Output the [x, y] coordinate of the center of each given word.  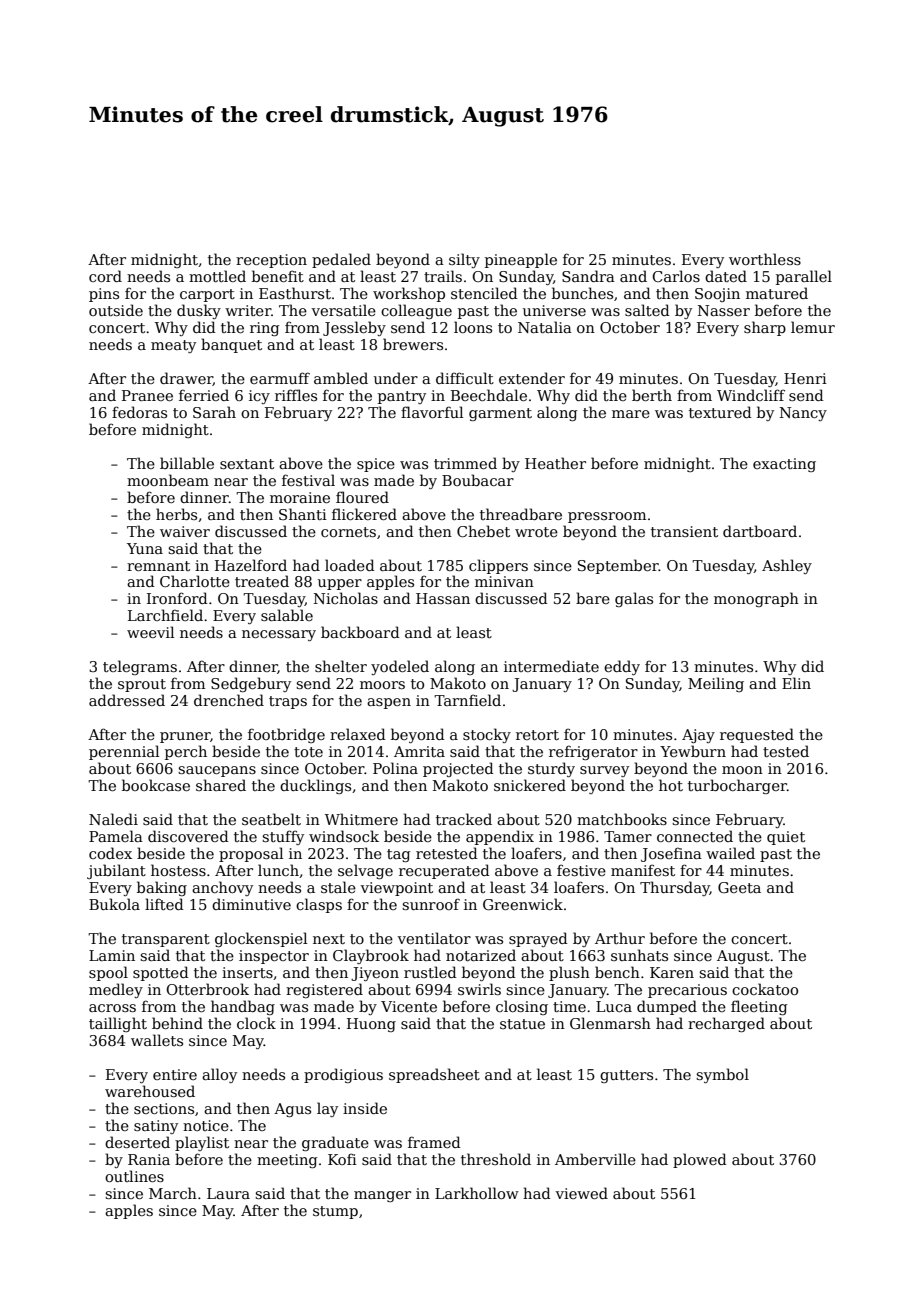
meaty [173, 346]
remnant [158, 566]
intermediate [551, 666]
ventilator [434, 938]
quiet [786, 838]
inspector [274, 957]
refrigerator [593, 752]
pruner [185, 737]
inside [365, 1108]
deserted [137, 1142]
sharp [765, 328]
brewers [413, 344]
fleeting [759, 1007]
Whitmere [361, 819]
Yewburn [693, 751]
